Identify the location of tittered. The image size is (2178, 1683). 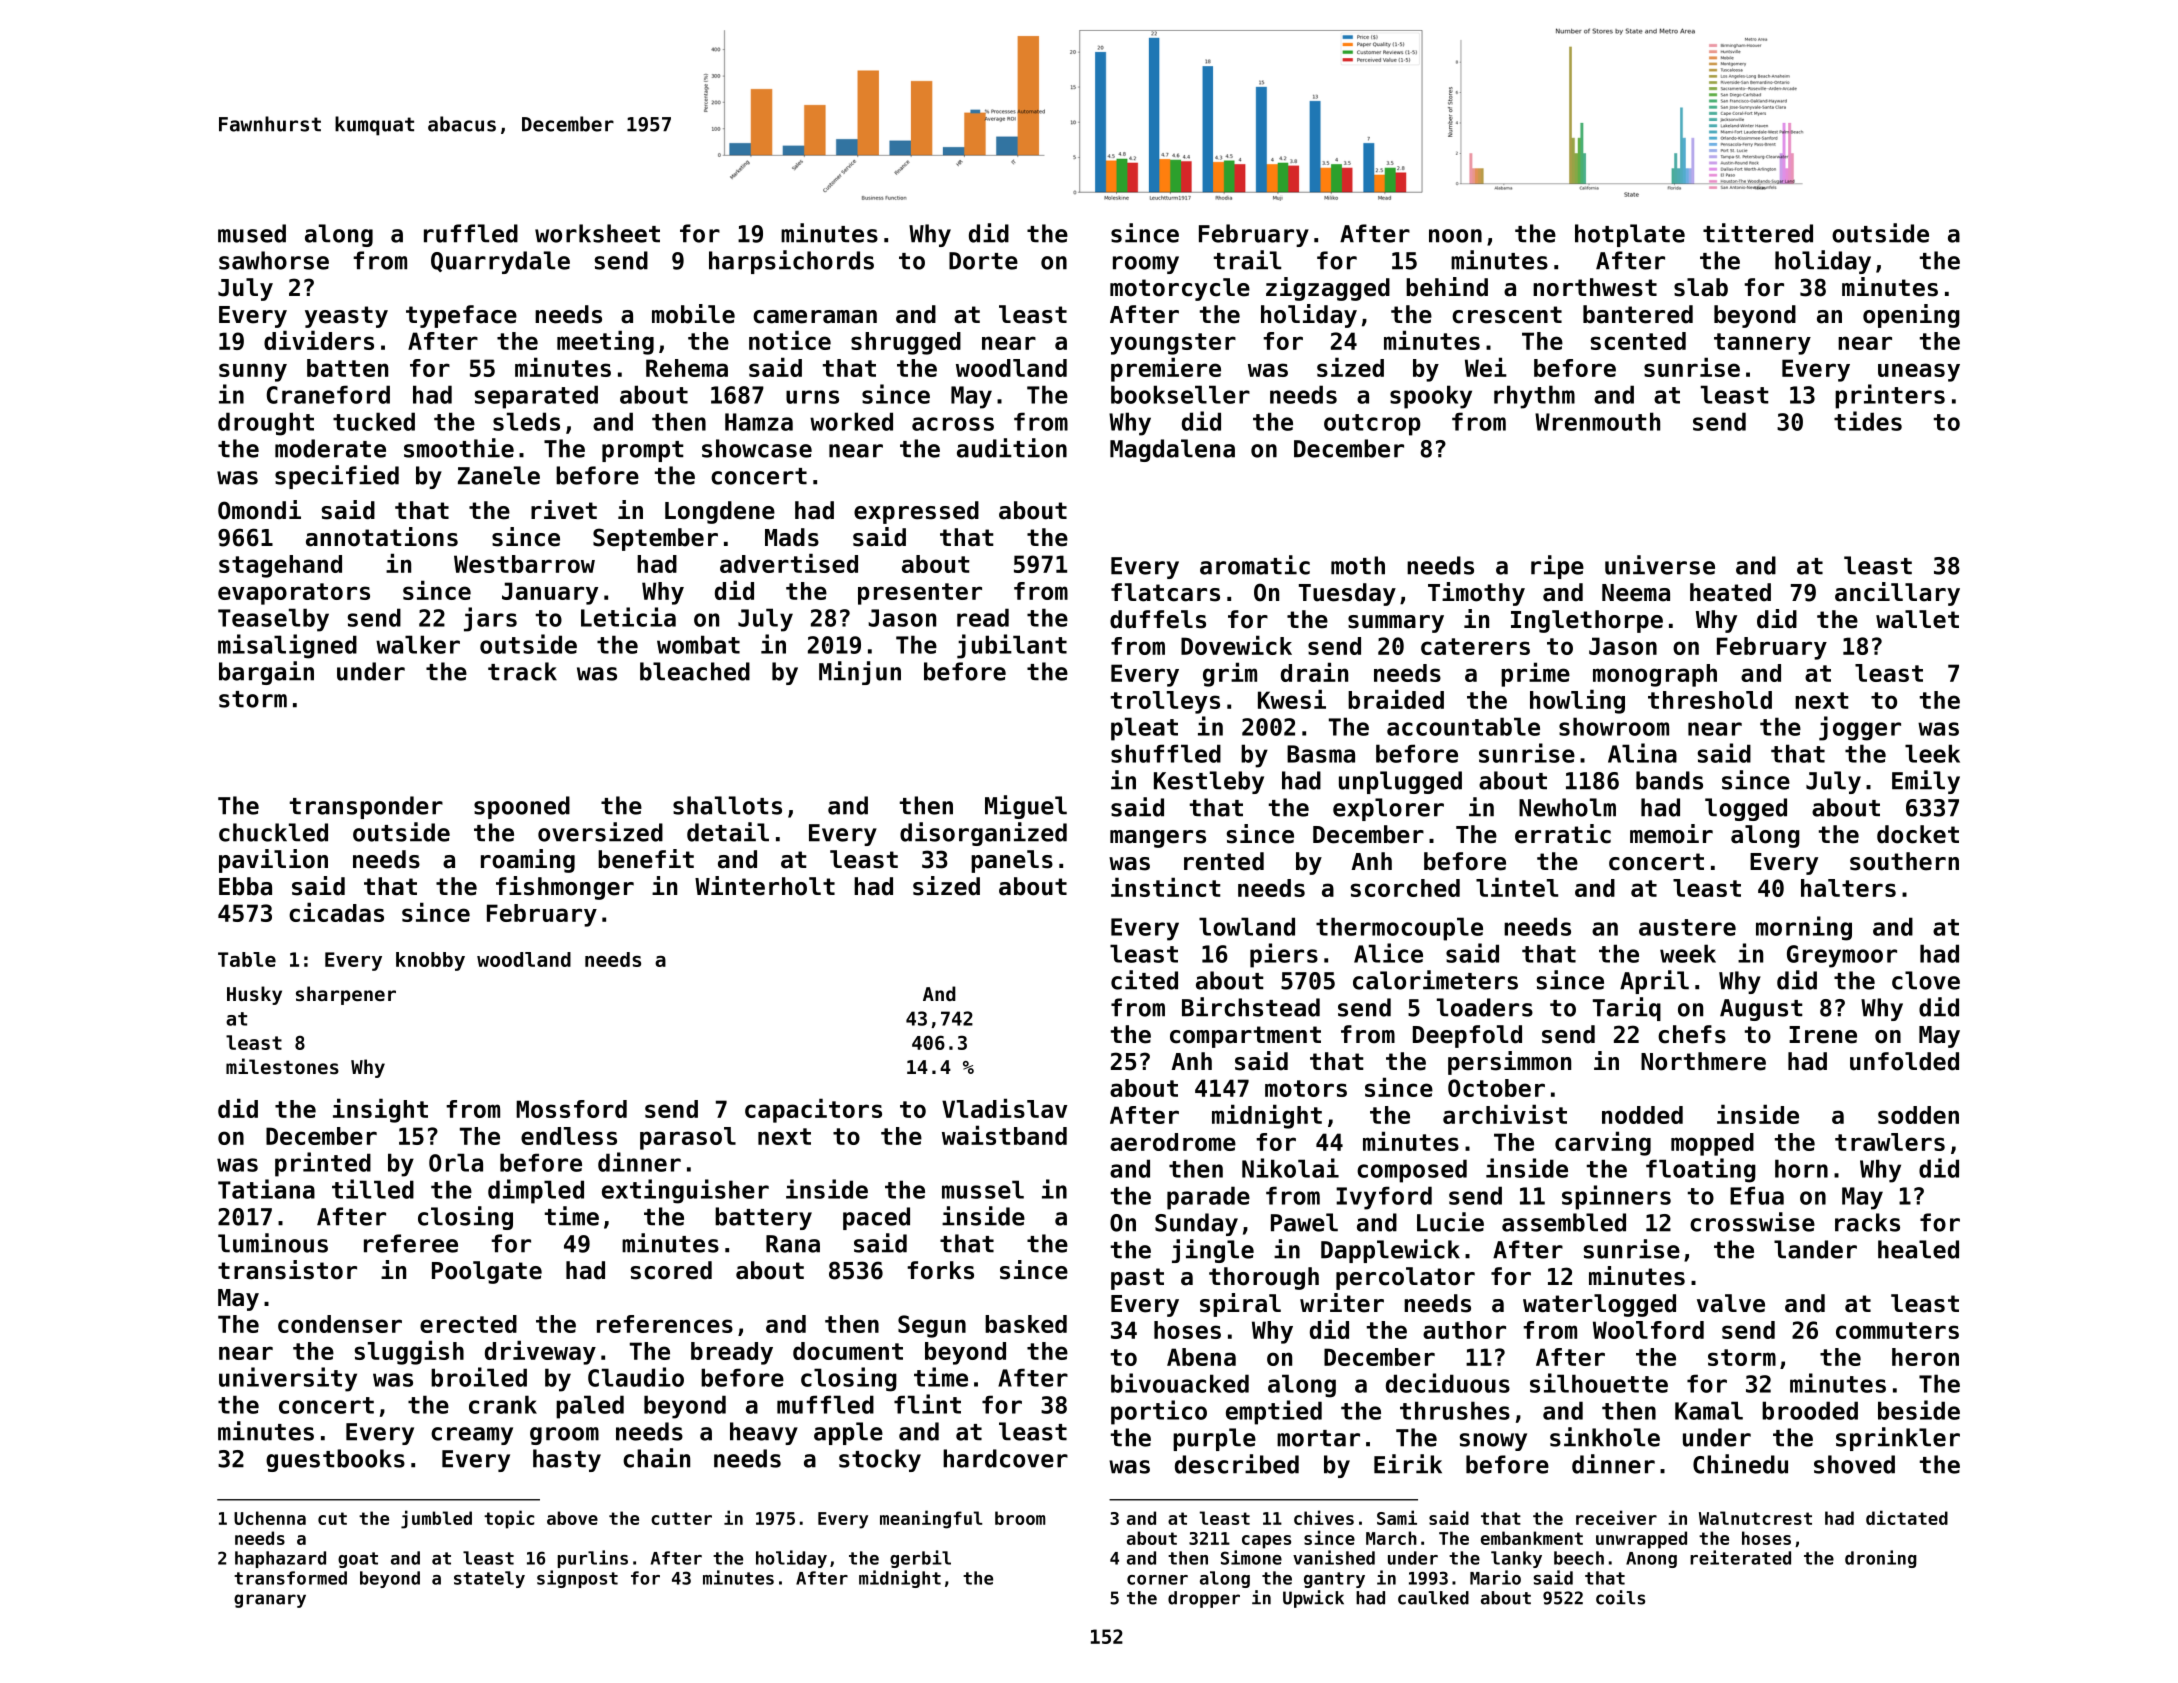
(1758, 233).
